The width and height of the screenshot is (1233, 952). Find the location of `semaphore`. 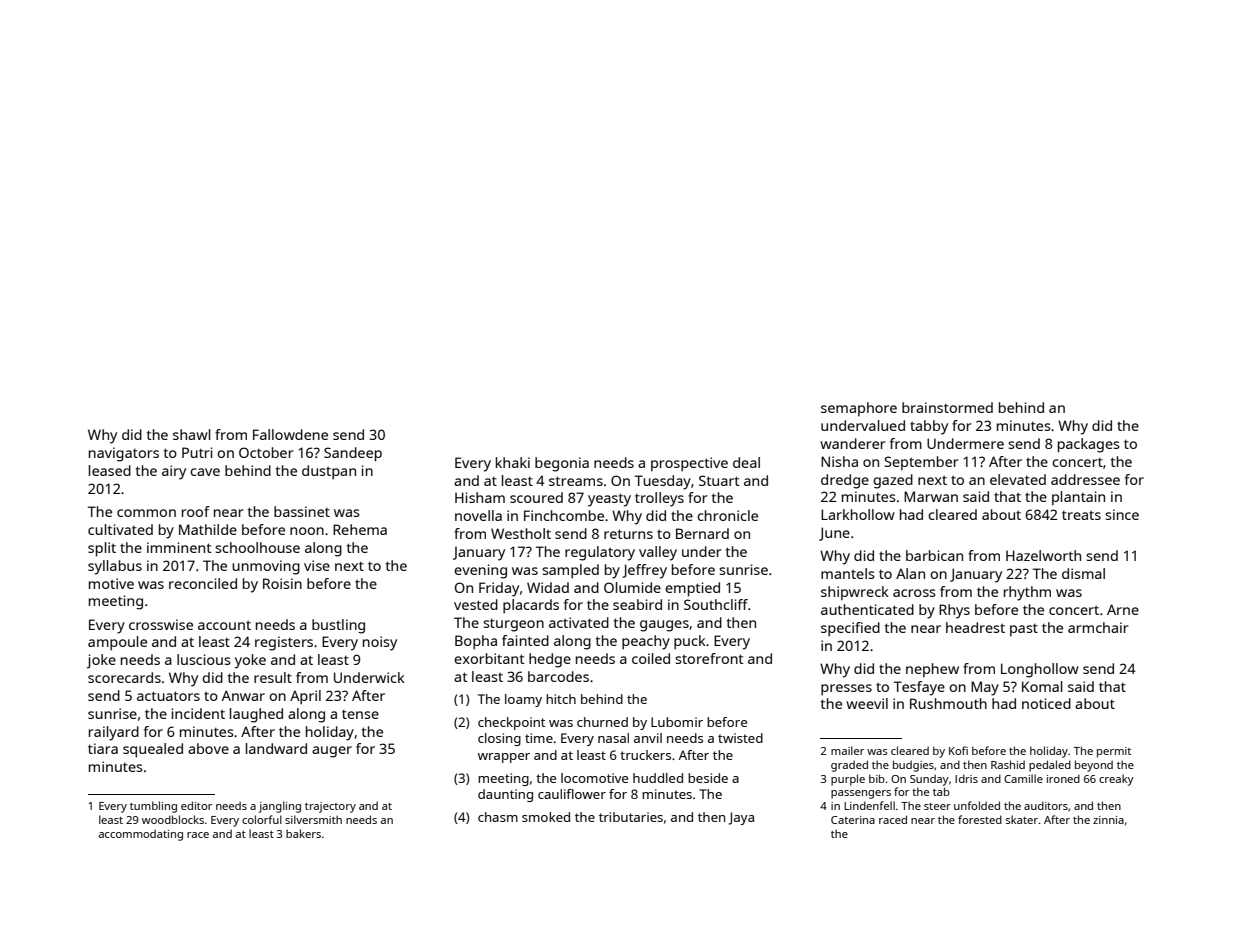

semaphore is located at coordinates (859, 409).
